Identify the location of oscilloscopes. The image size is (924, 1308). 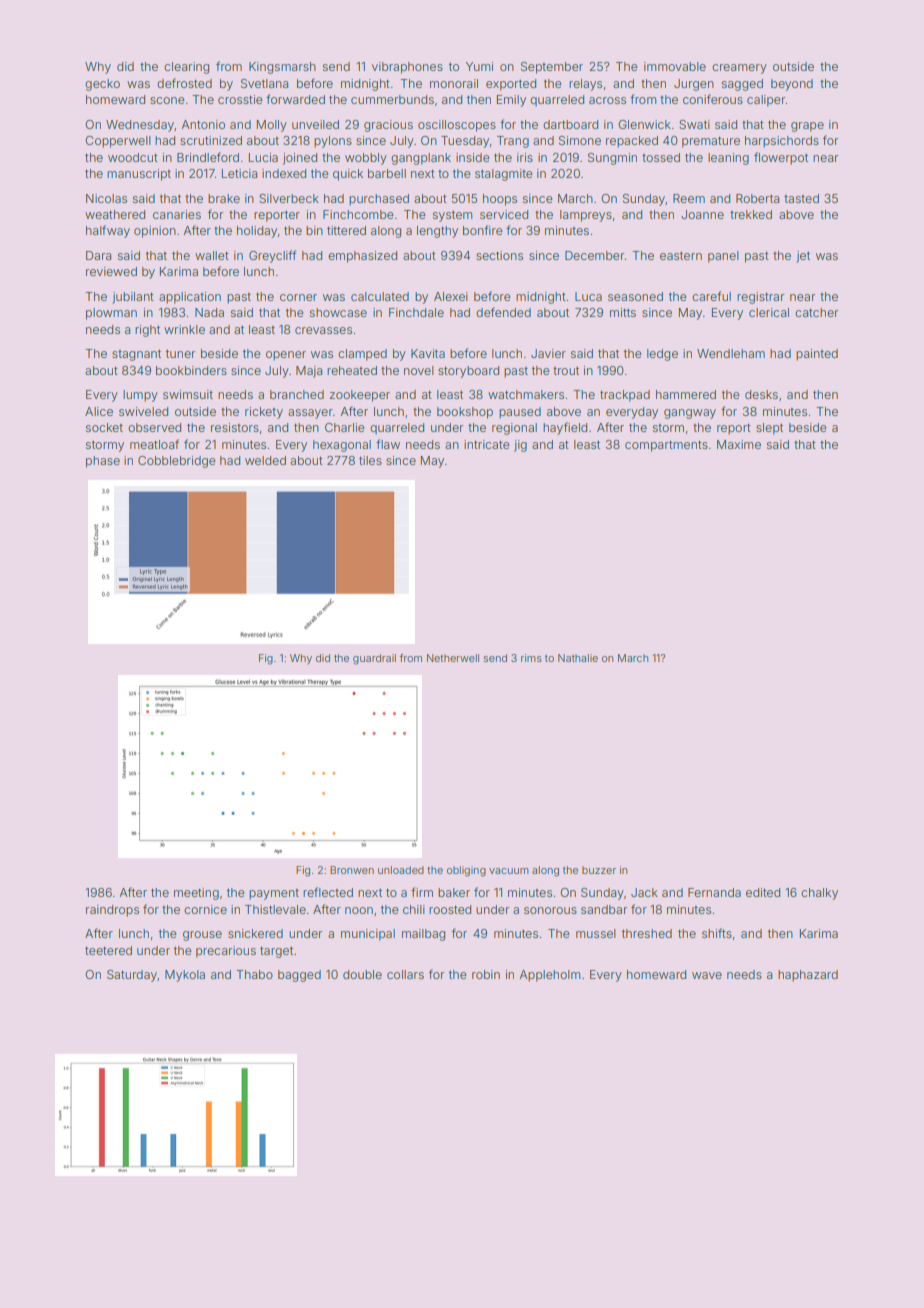
(457, 126).
